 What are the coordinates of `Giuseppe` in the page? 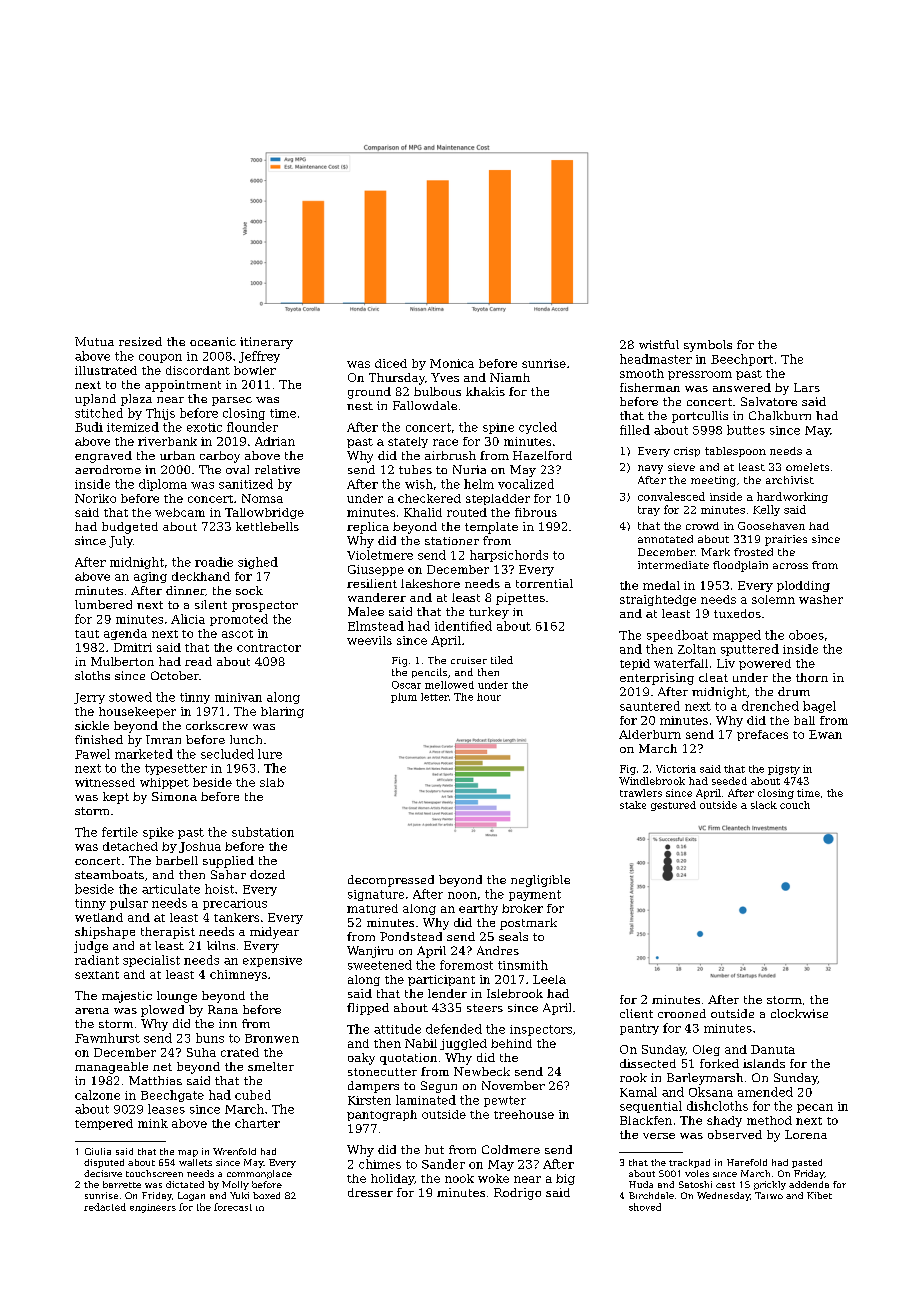 It's located at (376, 570).
